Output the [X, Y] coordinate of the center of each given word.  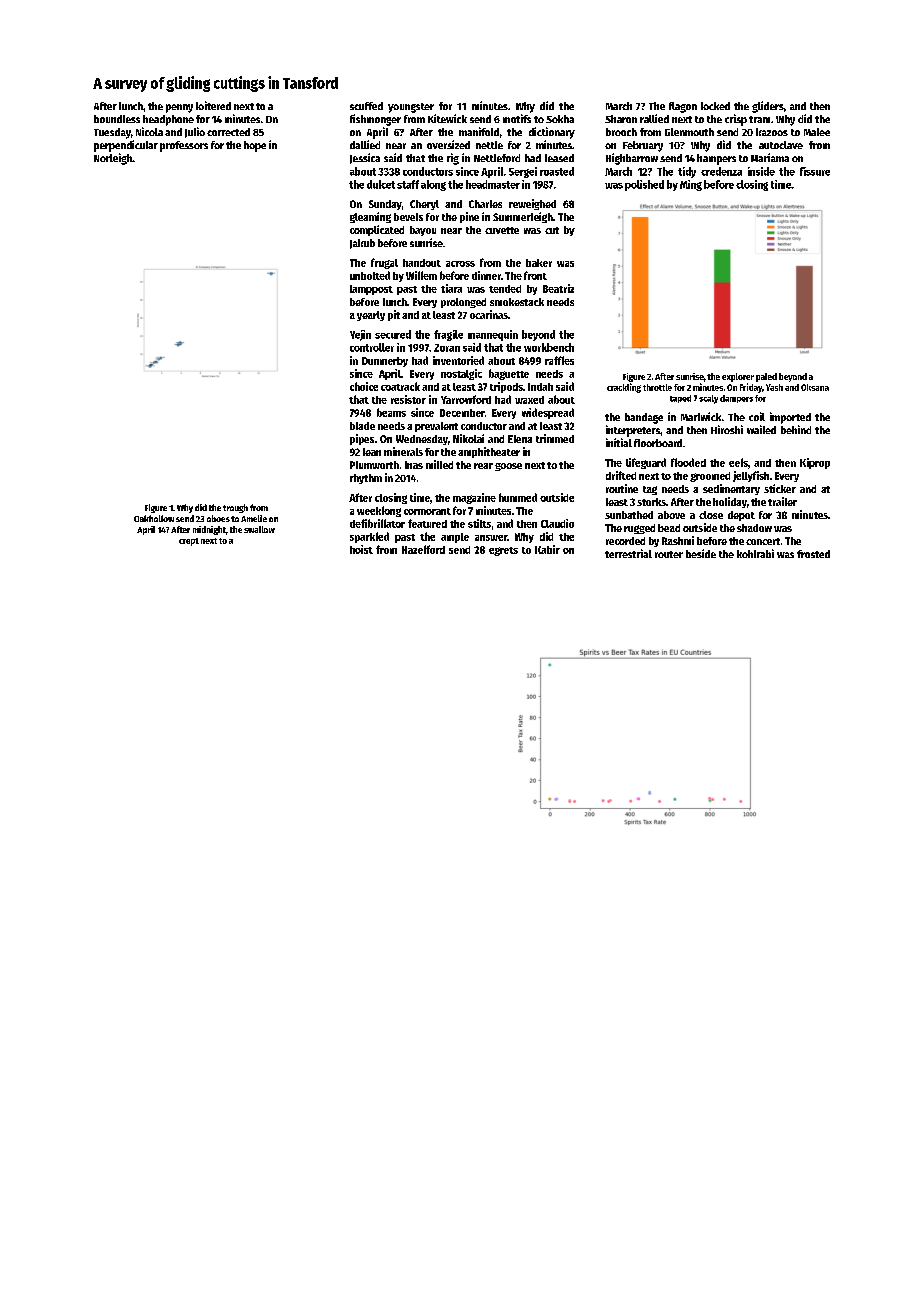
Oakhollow [154, 518]
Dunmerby [385, 362]
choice [364, 386]
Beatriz [558, 288]
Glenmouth [689, 132]
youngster [411, 108]
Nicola [149, 131]
